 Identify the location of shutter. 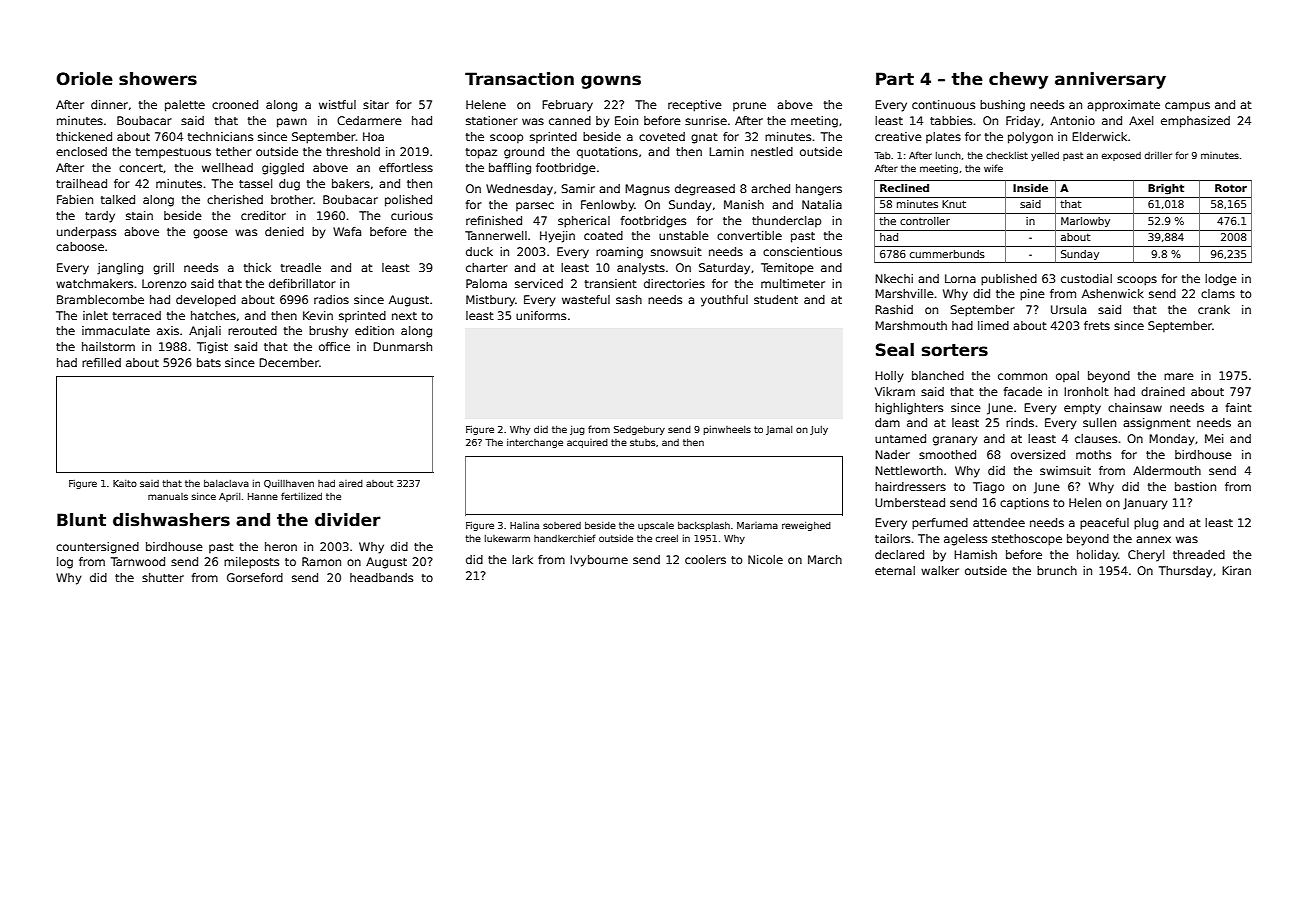
(163, 577).
